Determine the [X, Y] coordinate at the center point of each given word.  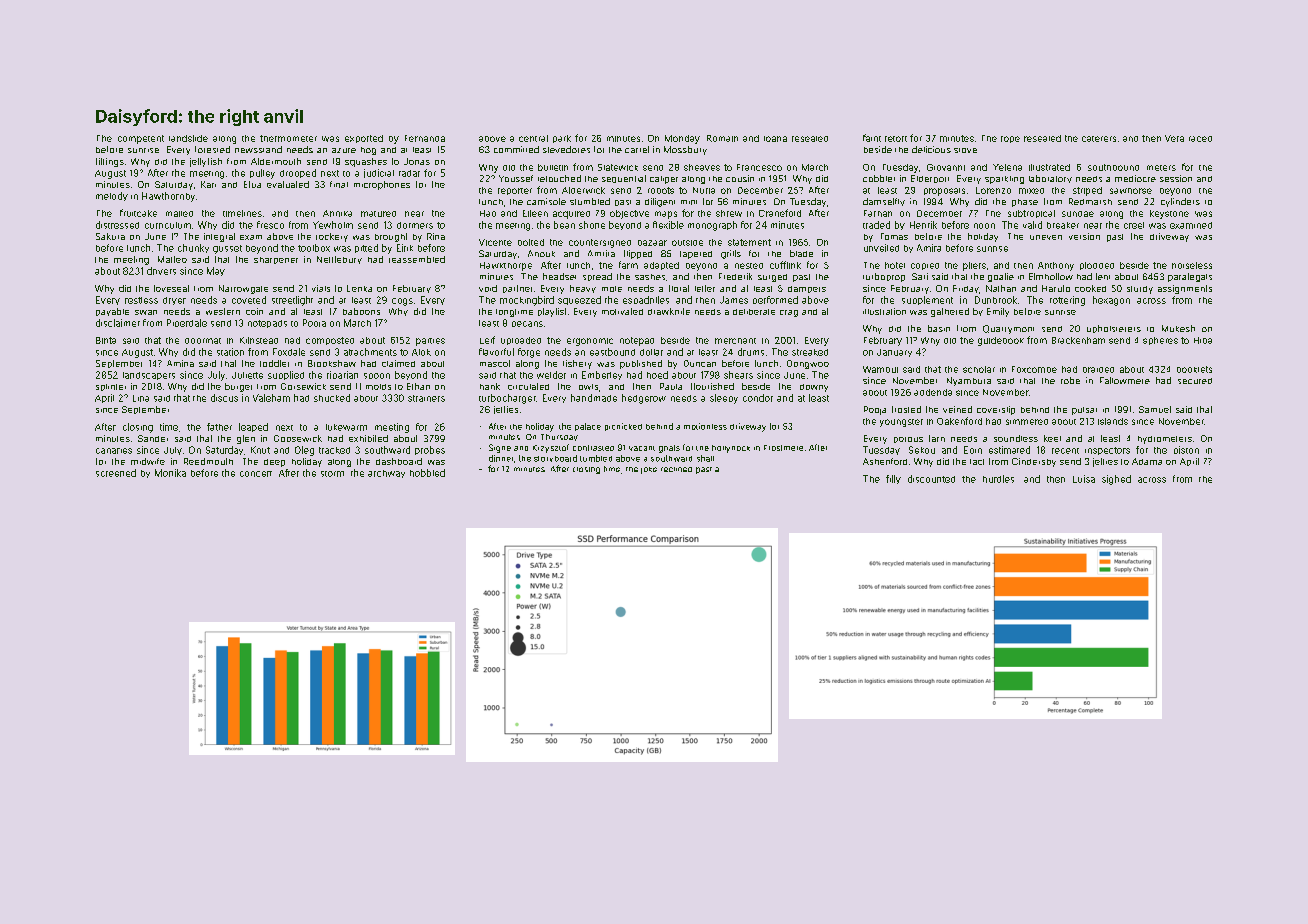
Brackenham [1078, 340]
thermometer [288, 138]
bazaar [652, 243]
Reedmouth [208, 461]
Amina [180, 363]
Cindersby [1034, 462]
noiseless [1192, 265]
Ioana [775, 139]
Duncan [700, 363]
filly [893, 479]
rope [1010, 139]
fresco [270, 225]
